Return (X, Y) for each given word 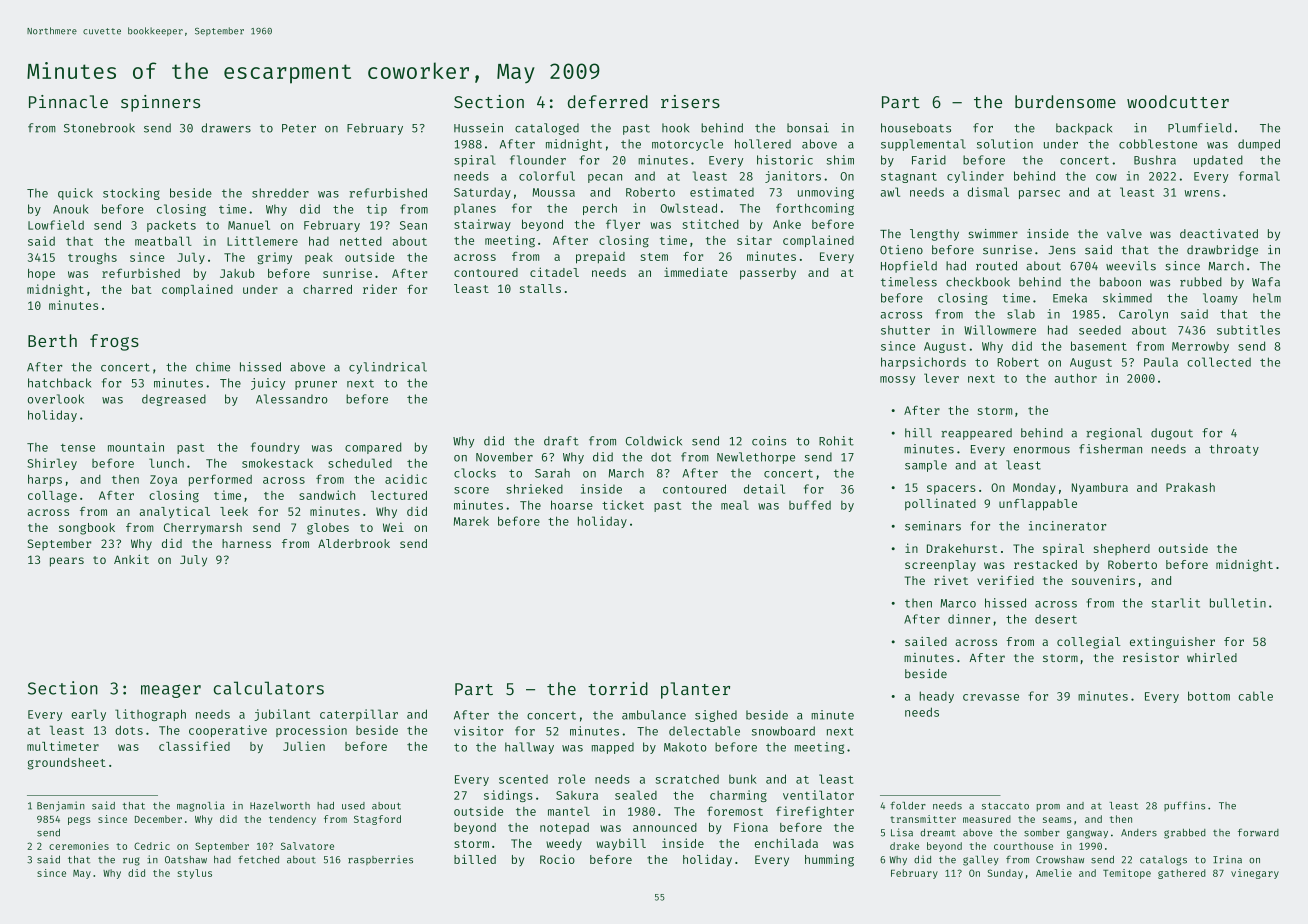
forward (1258, 832)
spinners (160, 103)
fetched (258, 859)
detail (764, 489)
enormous (1042, 450)
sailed (926, 641)
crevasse (991, 697)
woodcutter (1178, 101)
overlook (56, 399)
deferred (608, 101)
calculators (269, 688)
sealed (636, 795)
